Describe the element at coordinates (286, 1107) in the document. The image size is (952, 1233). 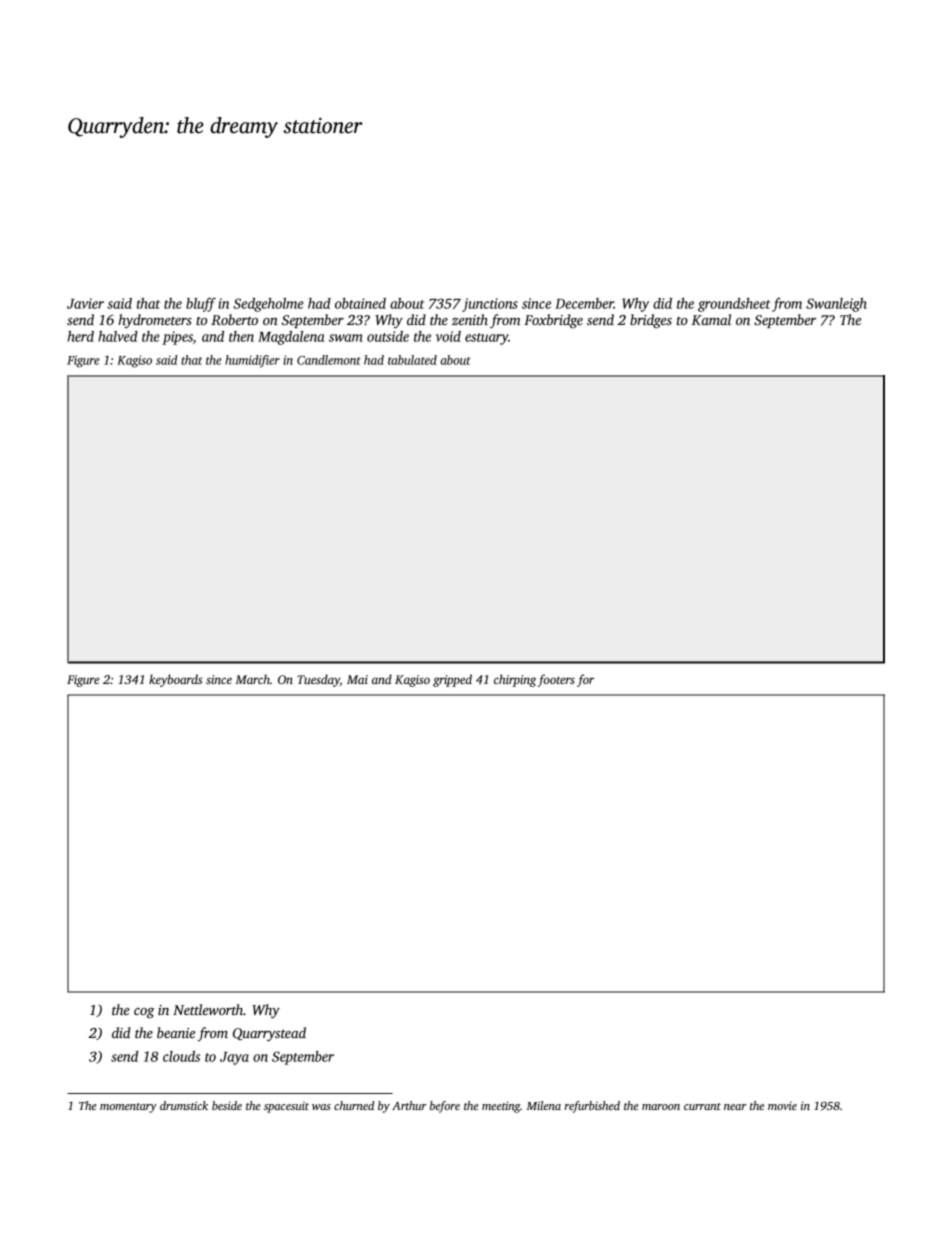
I see `spacesuit` at that location.
